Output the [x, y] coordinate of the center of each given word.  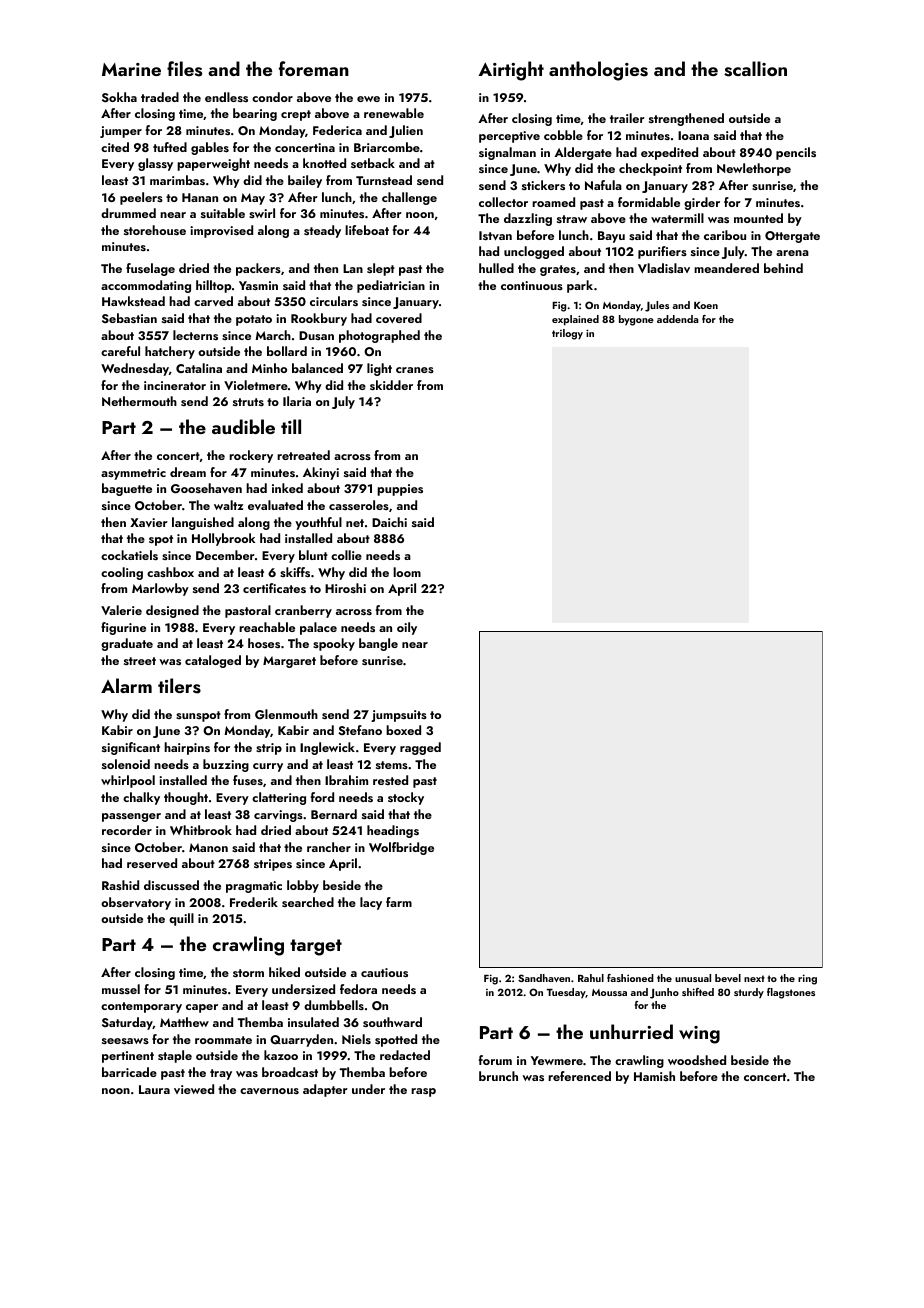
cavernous [269, 1091]
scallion [755, 69]
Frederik [254, 902]
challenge [409, 198]
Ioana [693, 135]
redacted [405, 1055]
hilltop [213, 286]
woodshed [697, 1060]
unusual [693, 978]
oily [407, 628]
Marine [131, 69]
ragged [420, 748]
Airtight [511, 71]
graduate [127, 644]
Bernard [334, 814]
